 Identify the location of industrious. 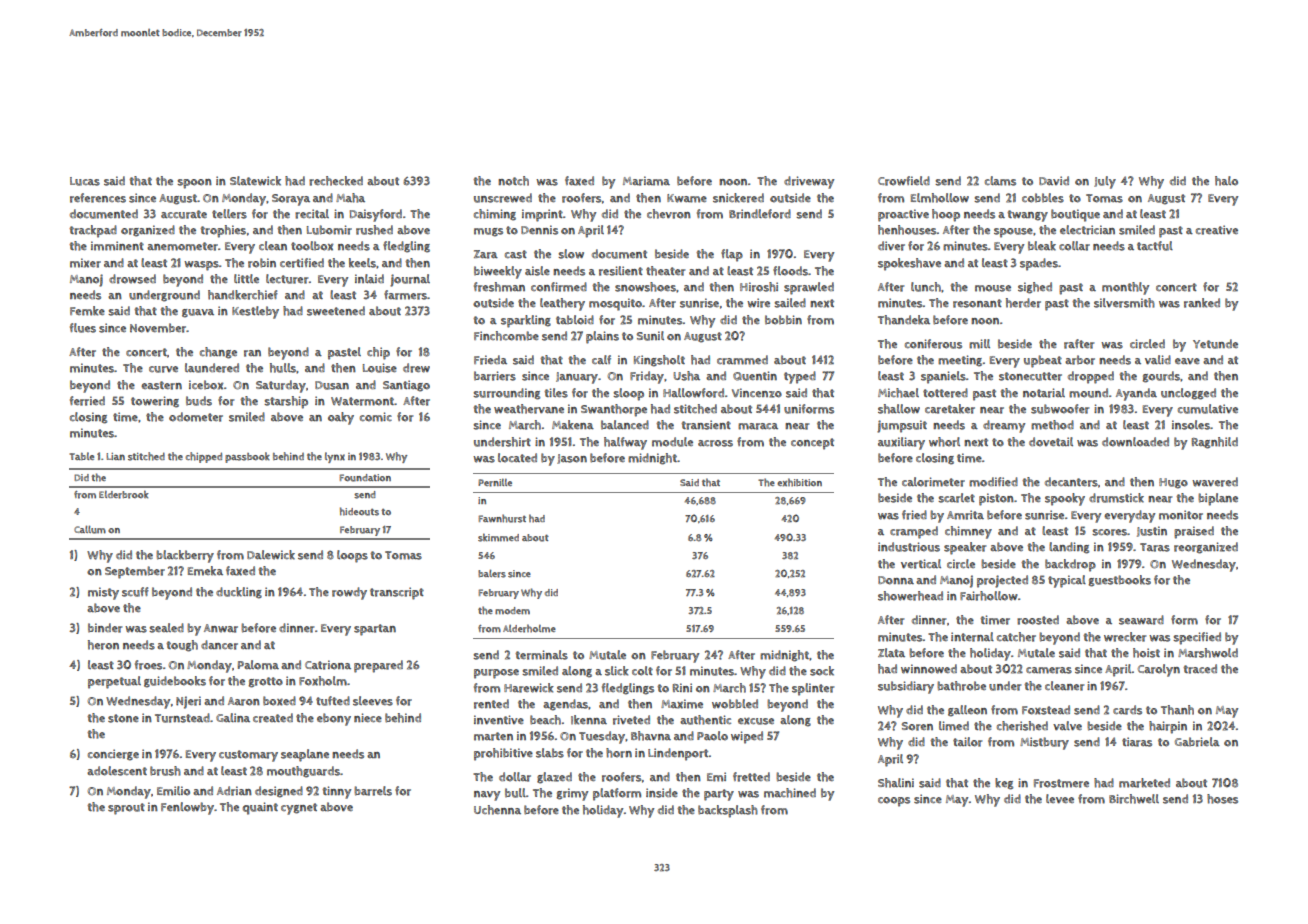
(909, 547).
